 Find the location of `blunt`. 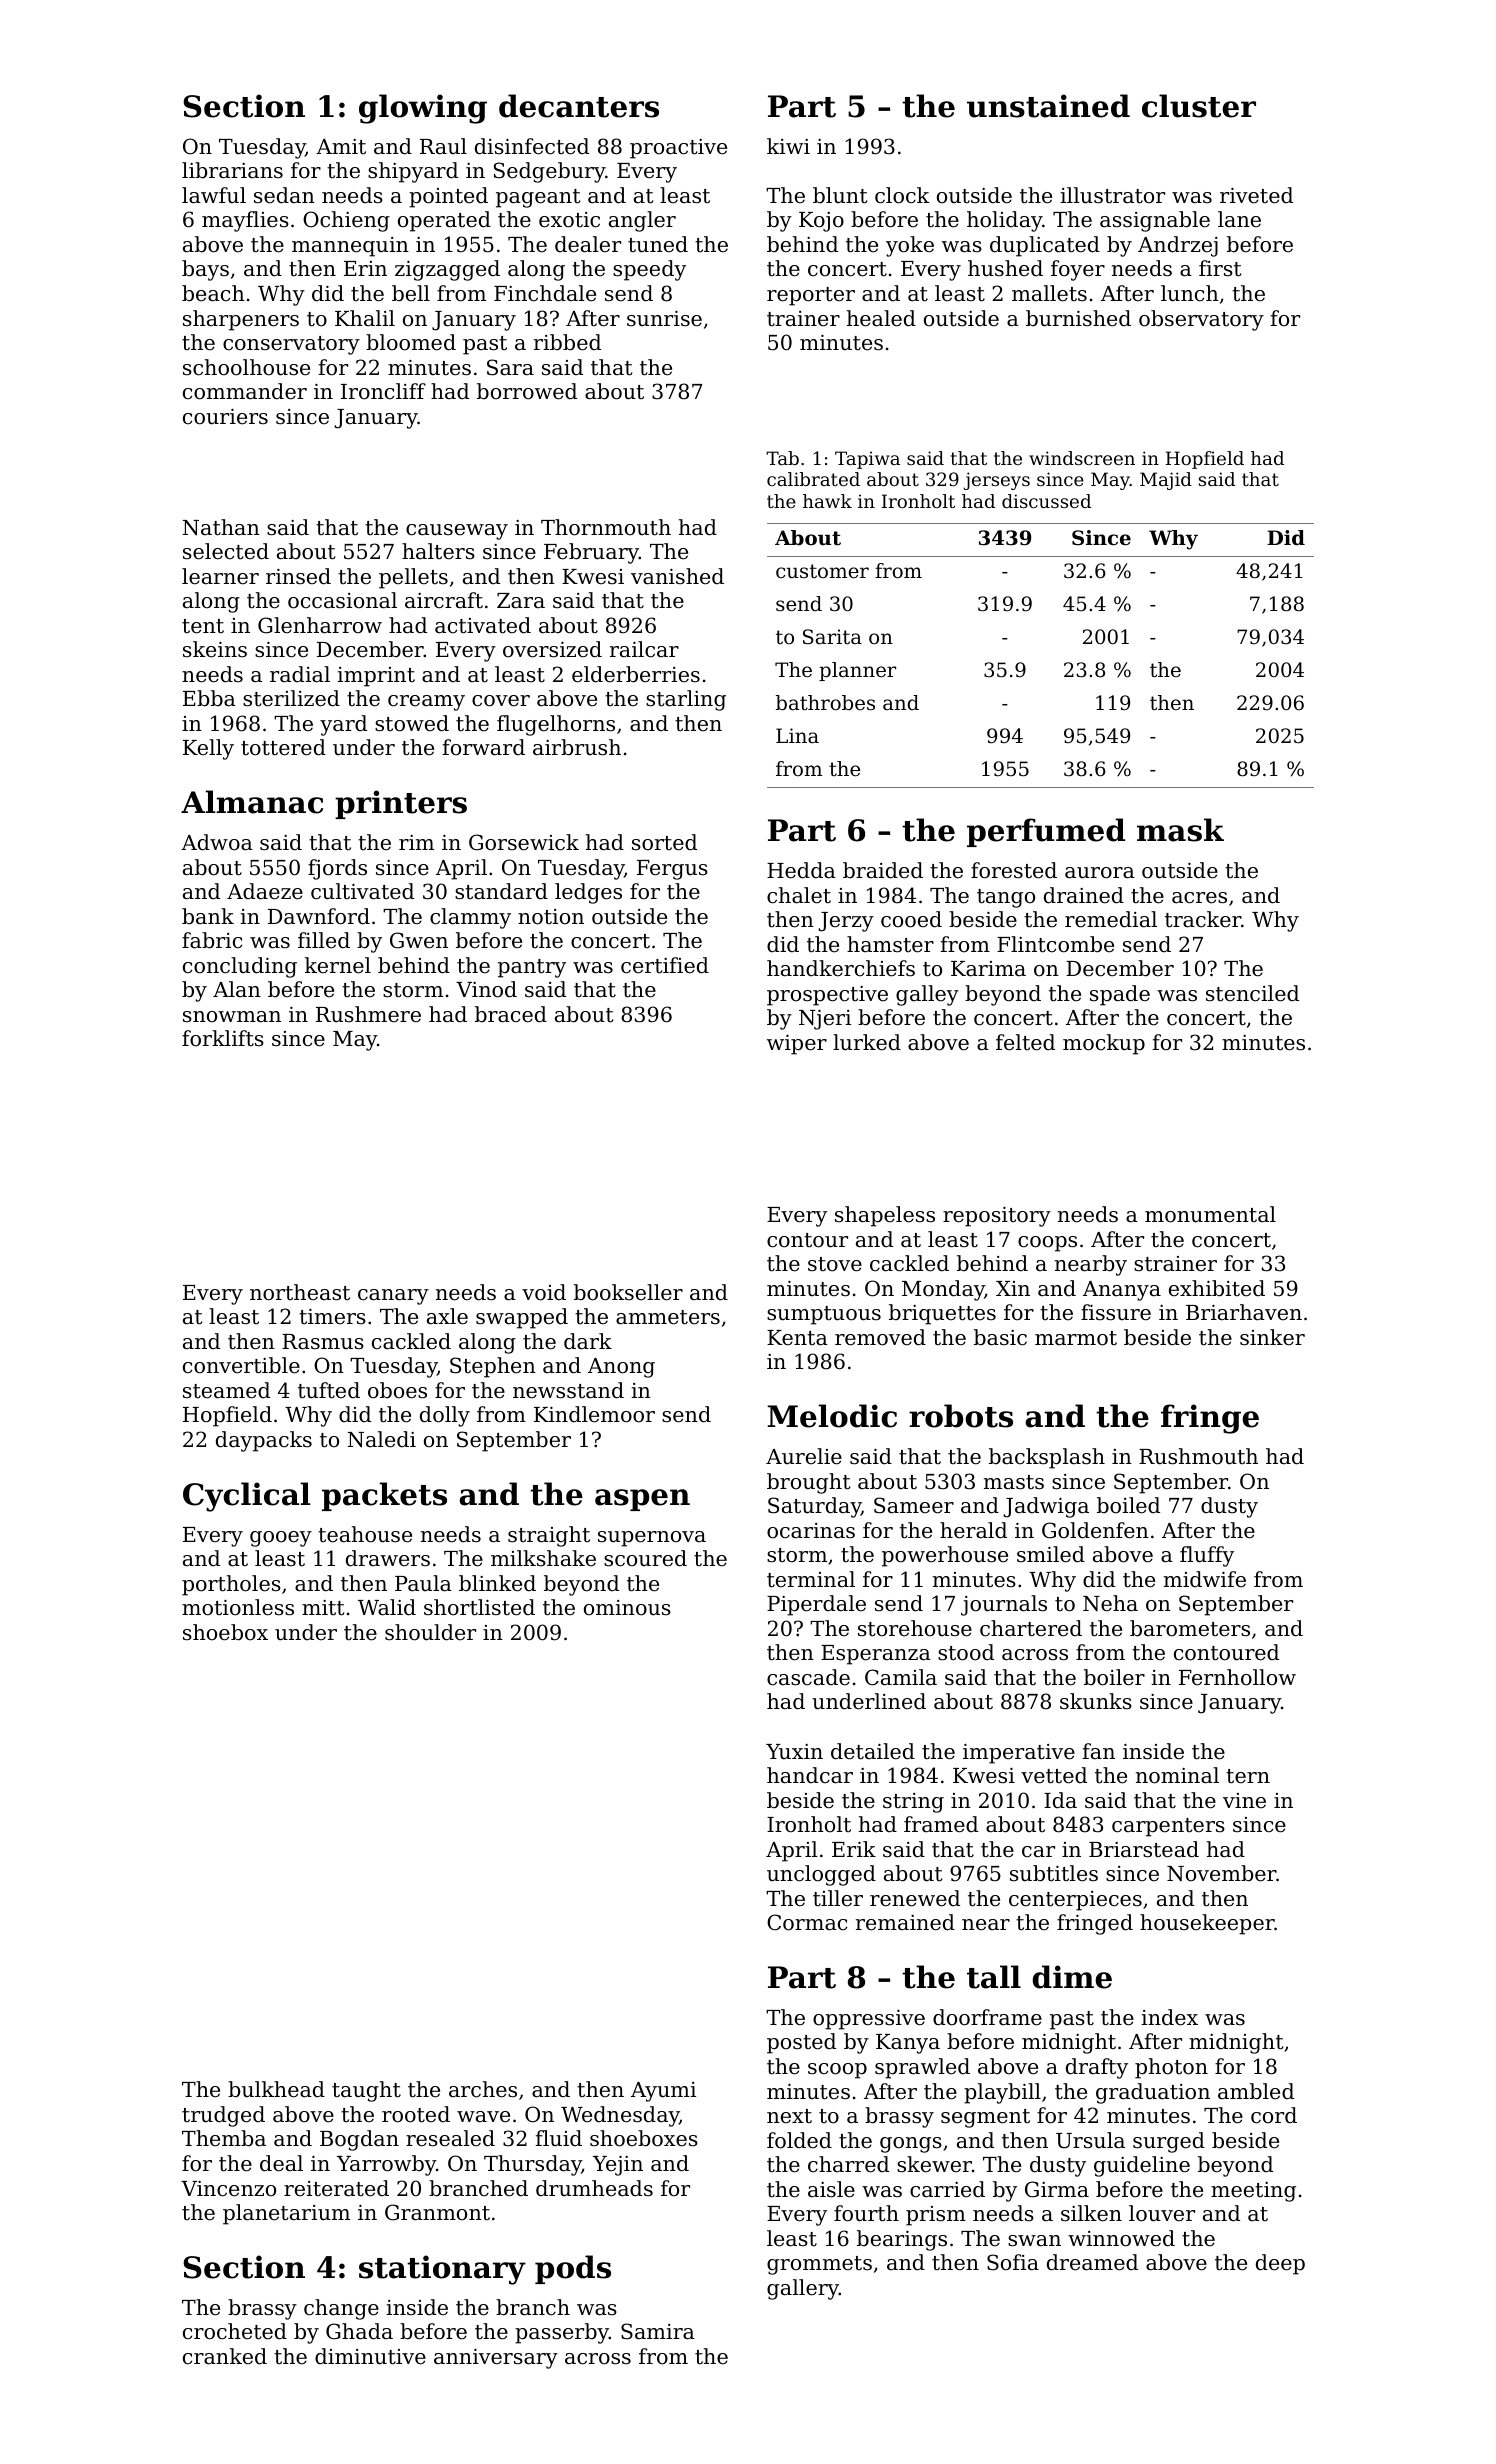

blunt is located at coordinates (840, 195).
